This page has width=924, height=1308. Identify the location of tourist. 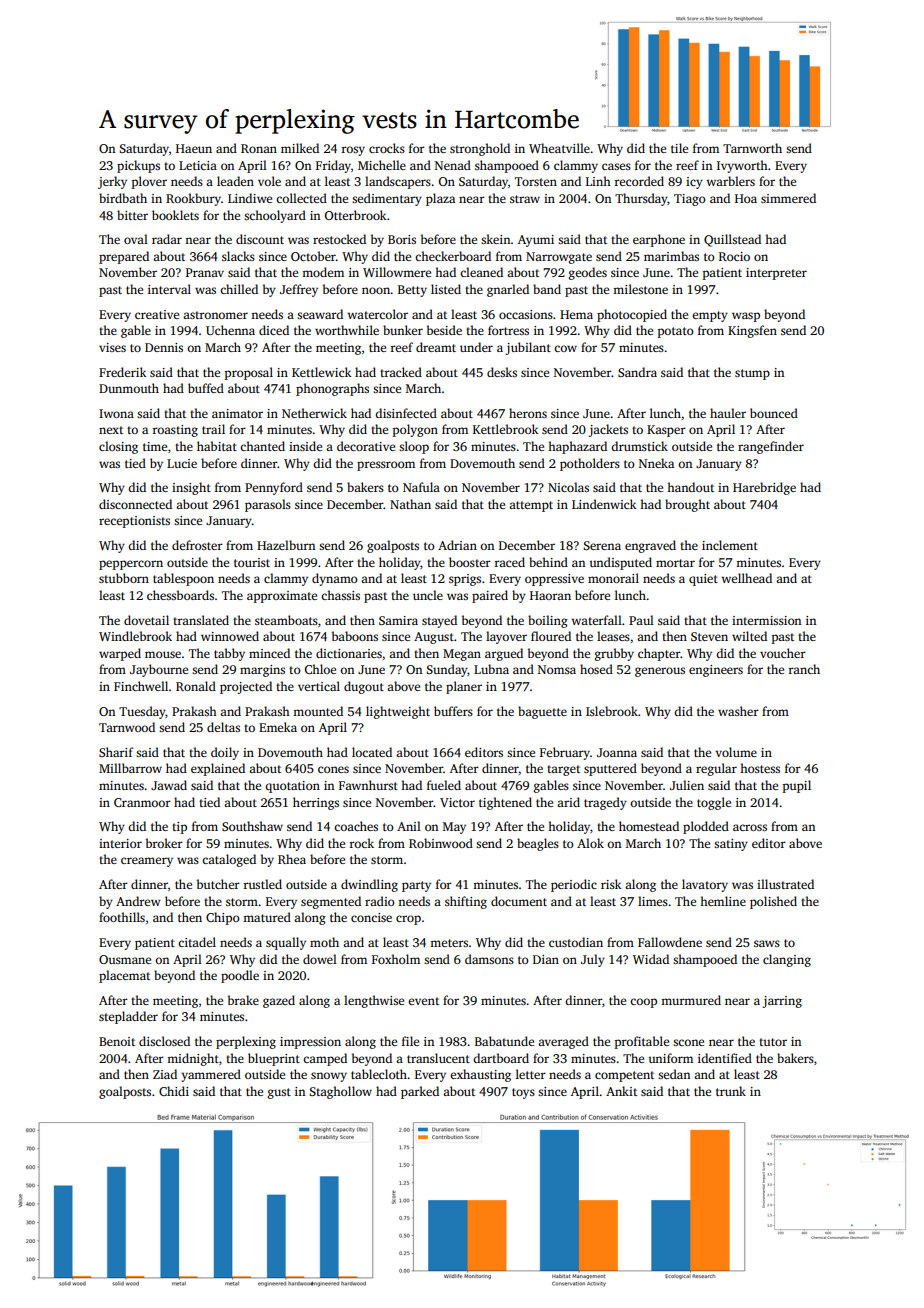
(252, 562).
